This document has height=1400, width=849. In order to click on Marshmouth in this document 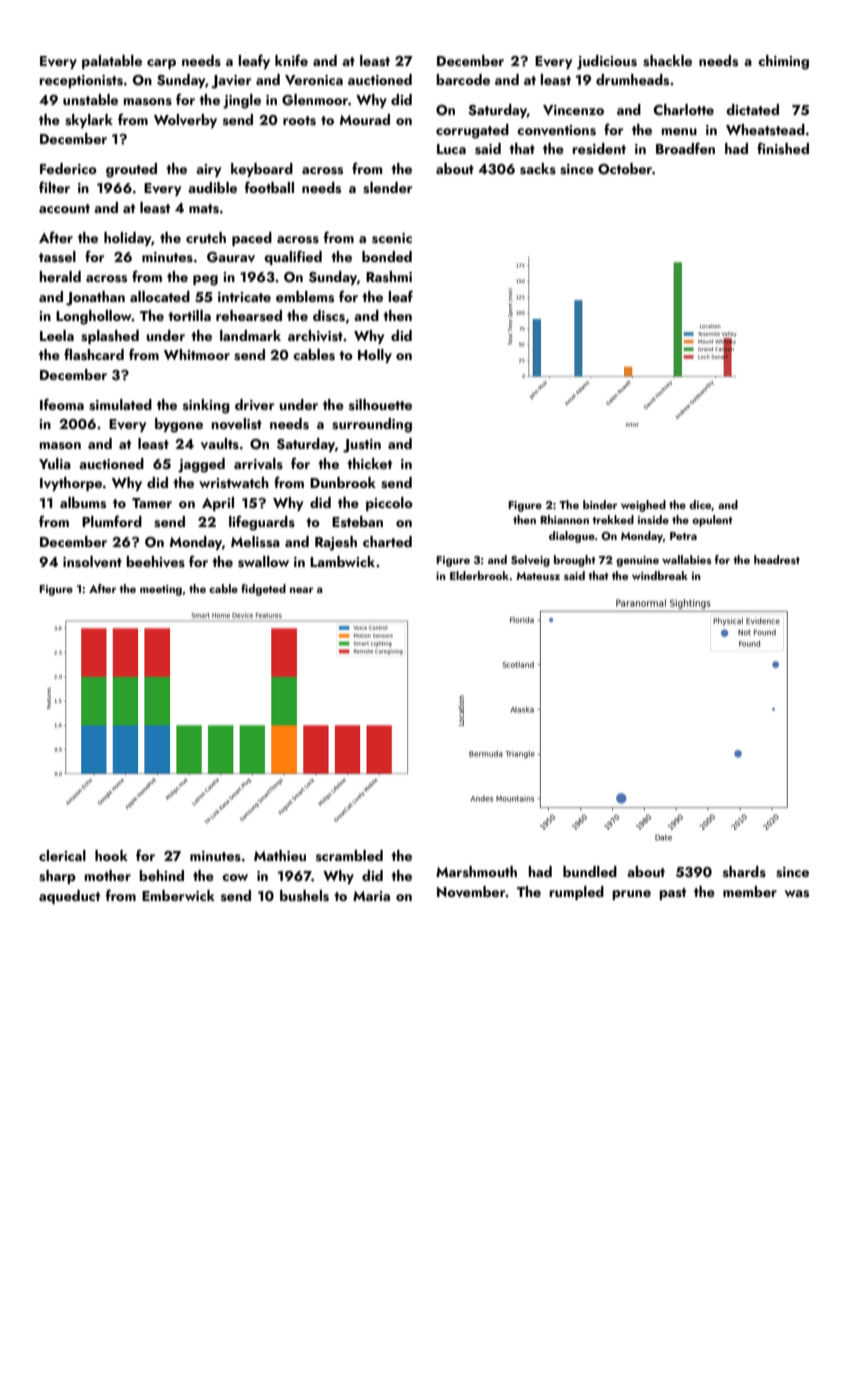, I will do `click(476, 872)`.
